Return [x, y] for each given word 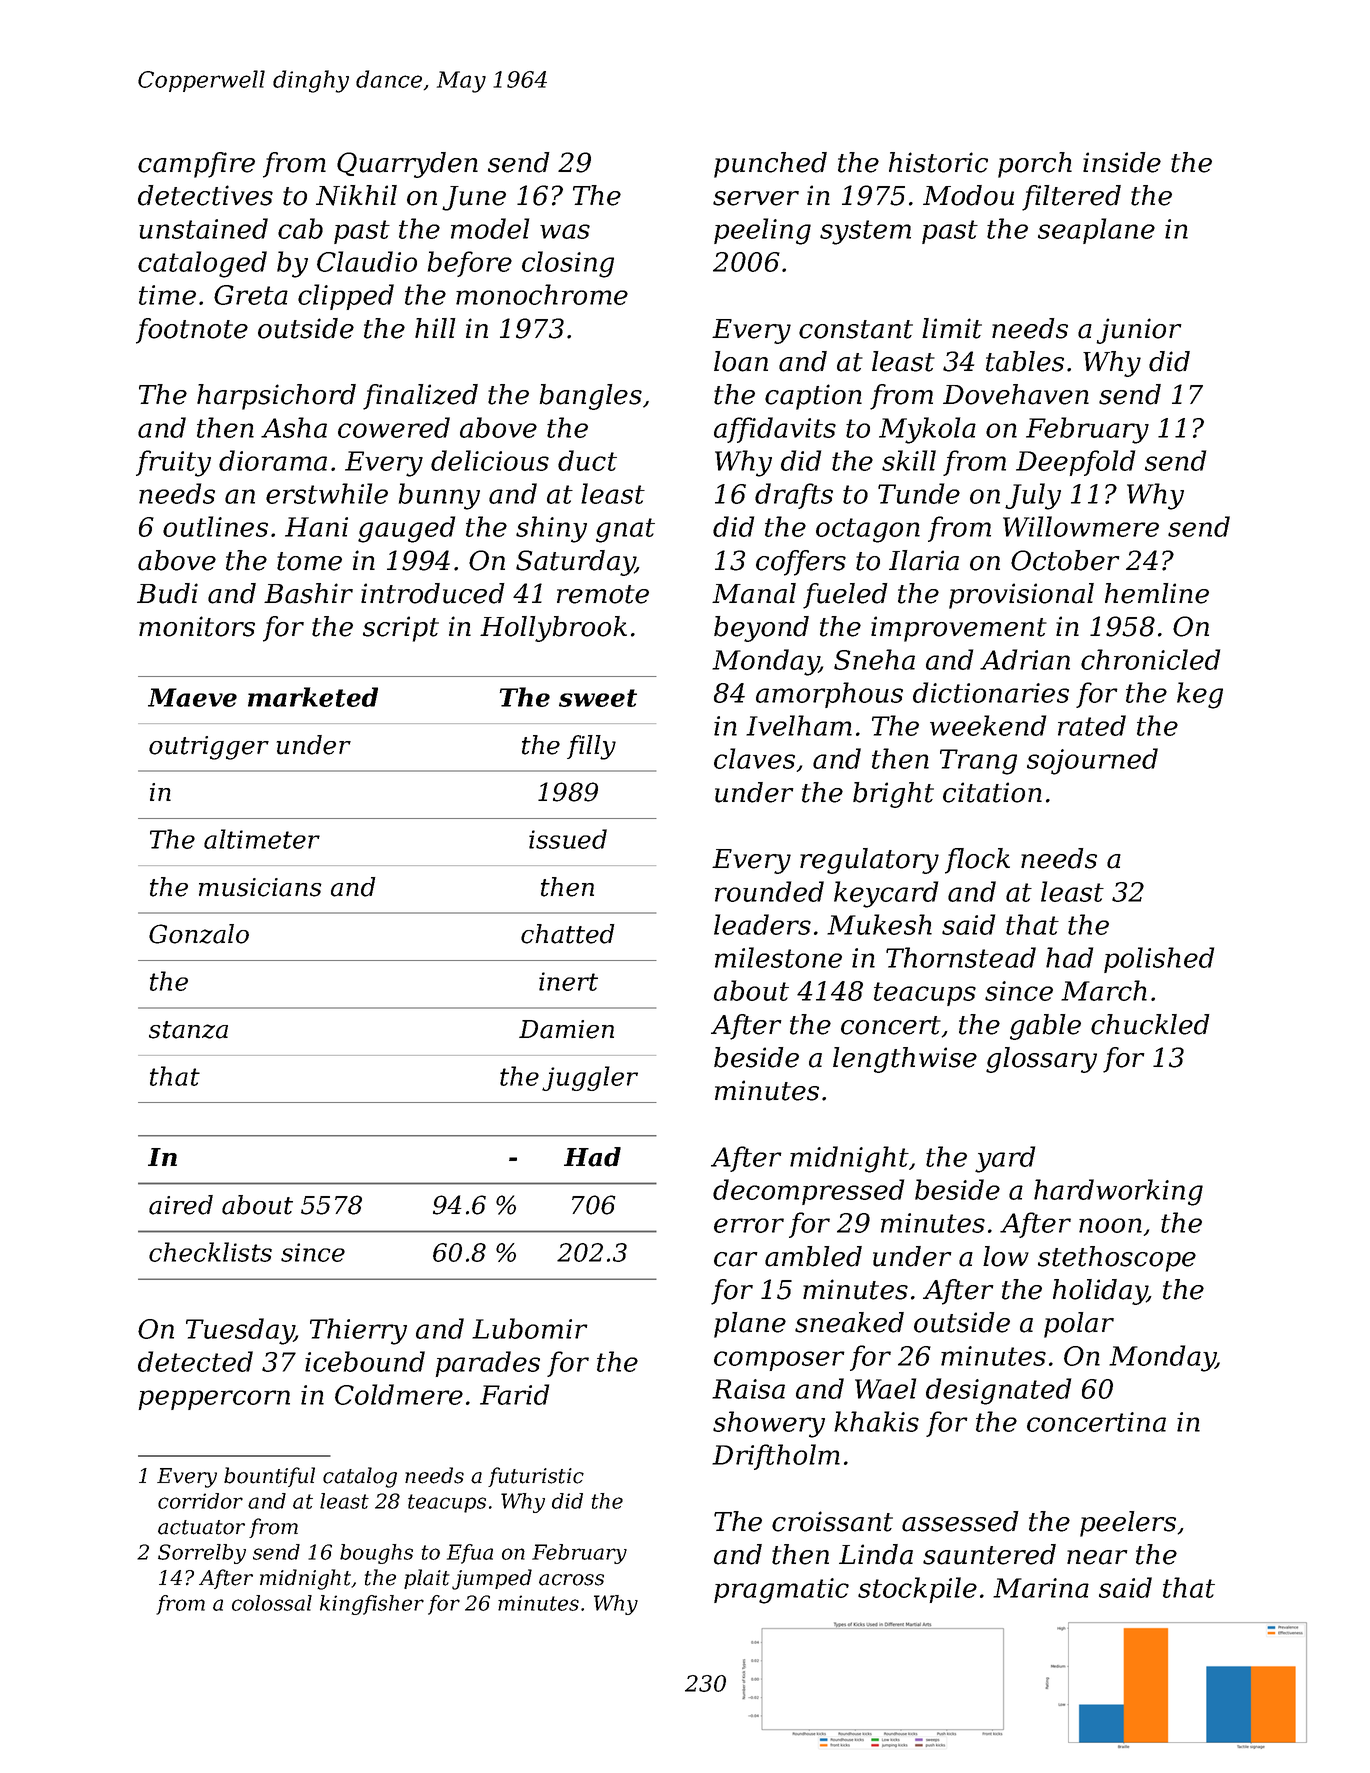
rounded [769, 891]
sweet [598, 698]
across [571, 1580]
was [565, 231]
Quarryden [407, 165]
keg [1200, 695]
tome [309, 561]
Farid [514, 1394]
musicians [260, 887]
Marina [1041, 1588]
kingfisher [372, 1605]
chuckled [1150, 1024]
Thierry [358, 1331]
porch [1035, 165]
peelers [1128, 1524]
